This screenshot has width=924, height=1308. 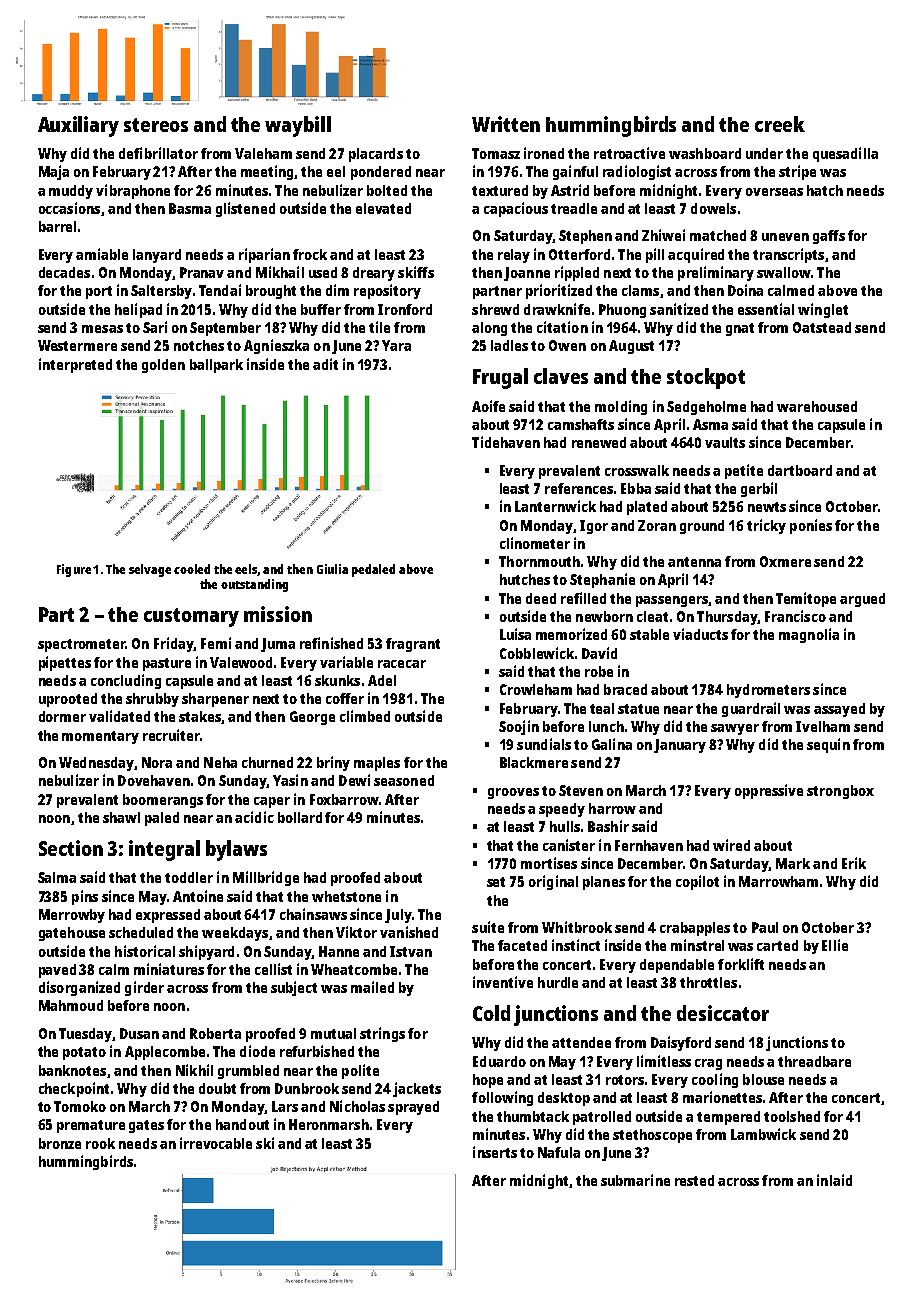 What do you see at coordinates (534, 762) in the screenshot?
I see `Blackmere` at bounding box center [534, 762].
